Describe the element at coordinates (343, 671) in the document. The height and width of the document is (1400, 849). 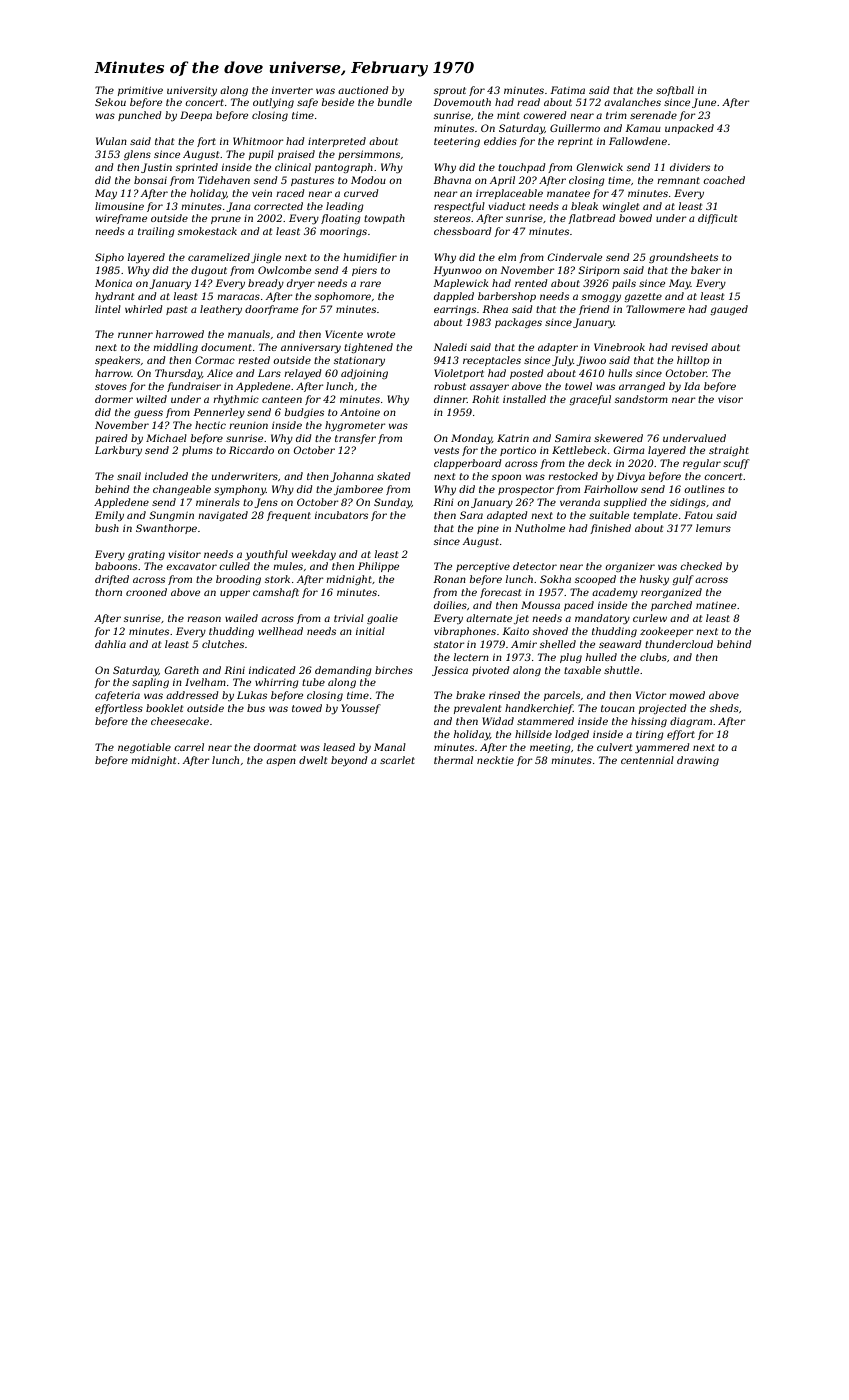
I see `demanding` at that location.
